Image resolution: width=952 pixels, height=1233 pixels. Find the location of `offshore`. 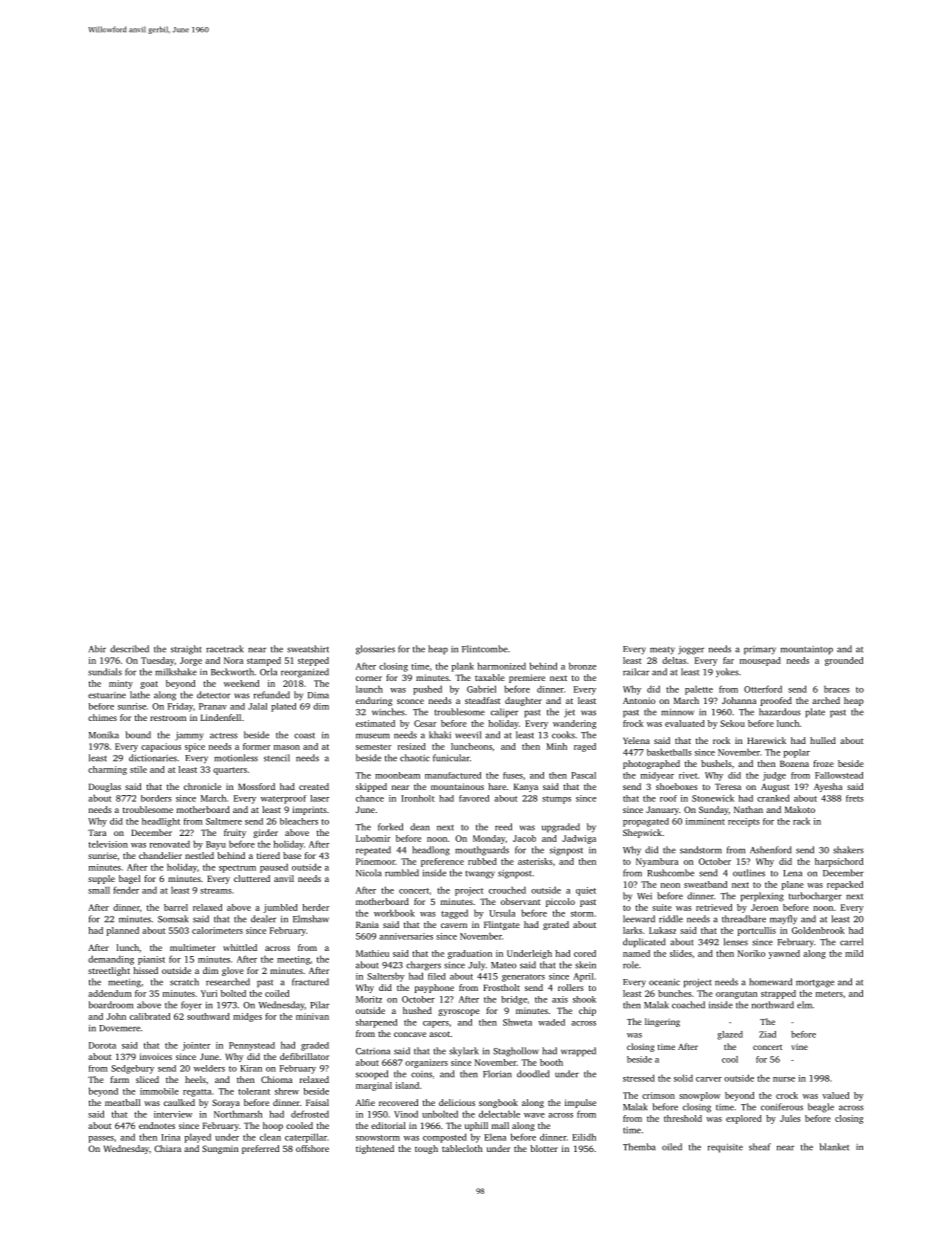

offshore is located at coordinates (312, 1148).
